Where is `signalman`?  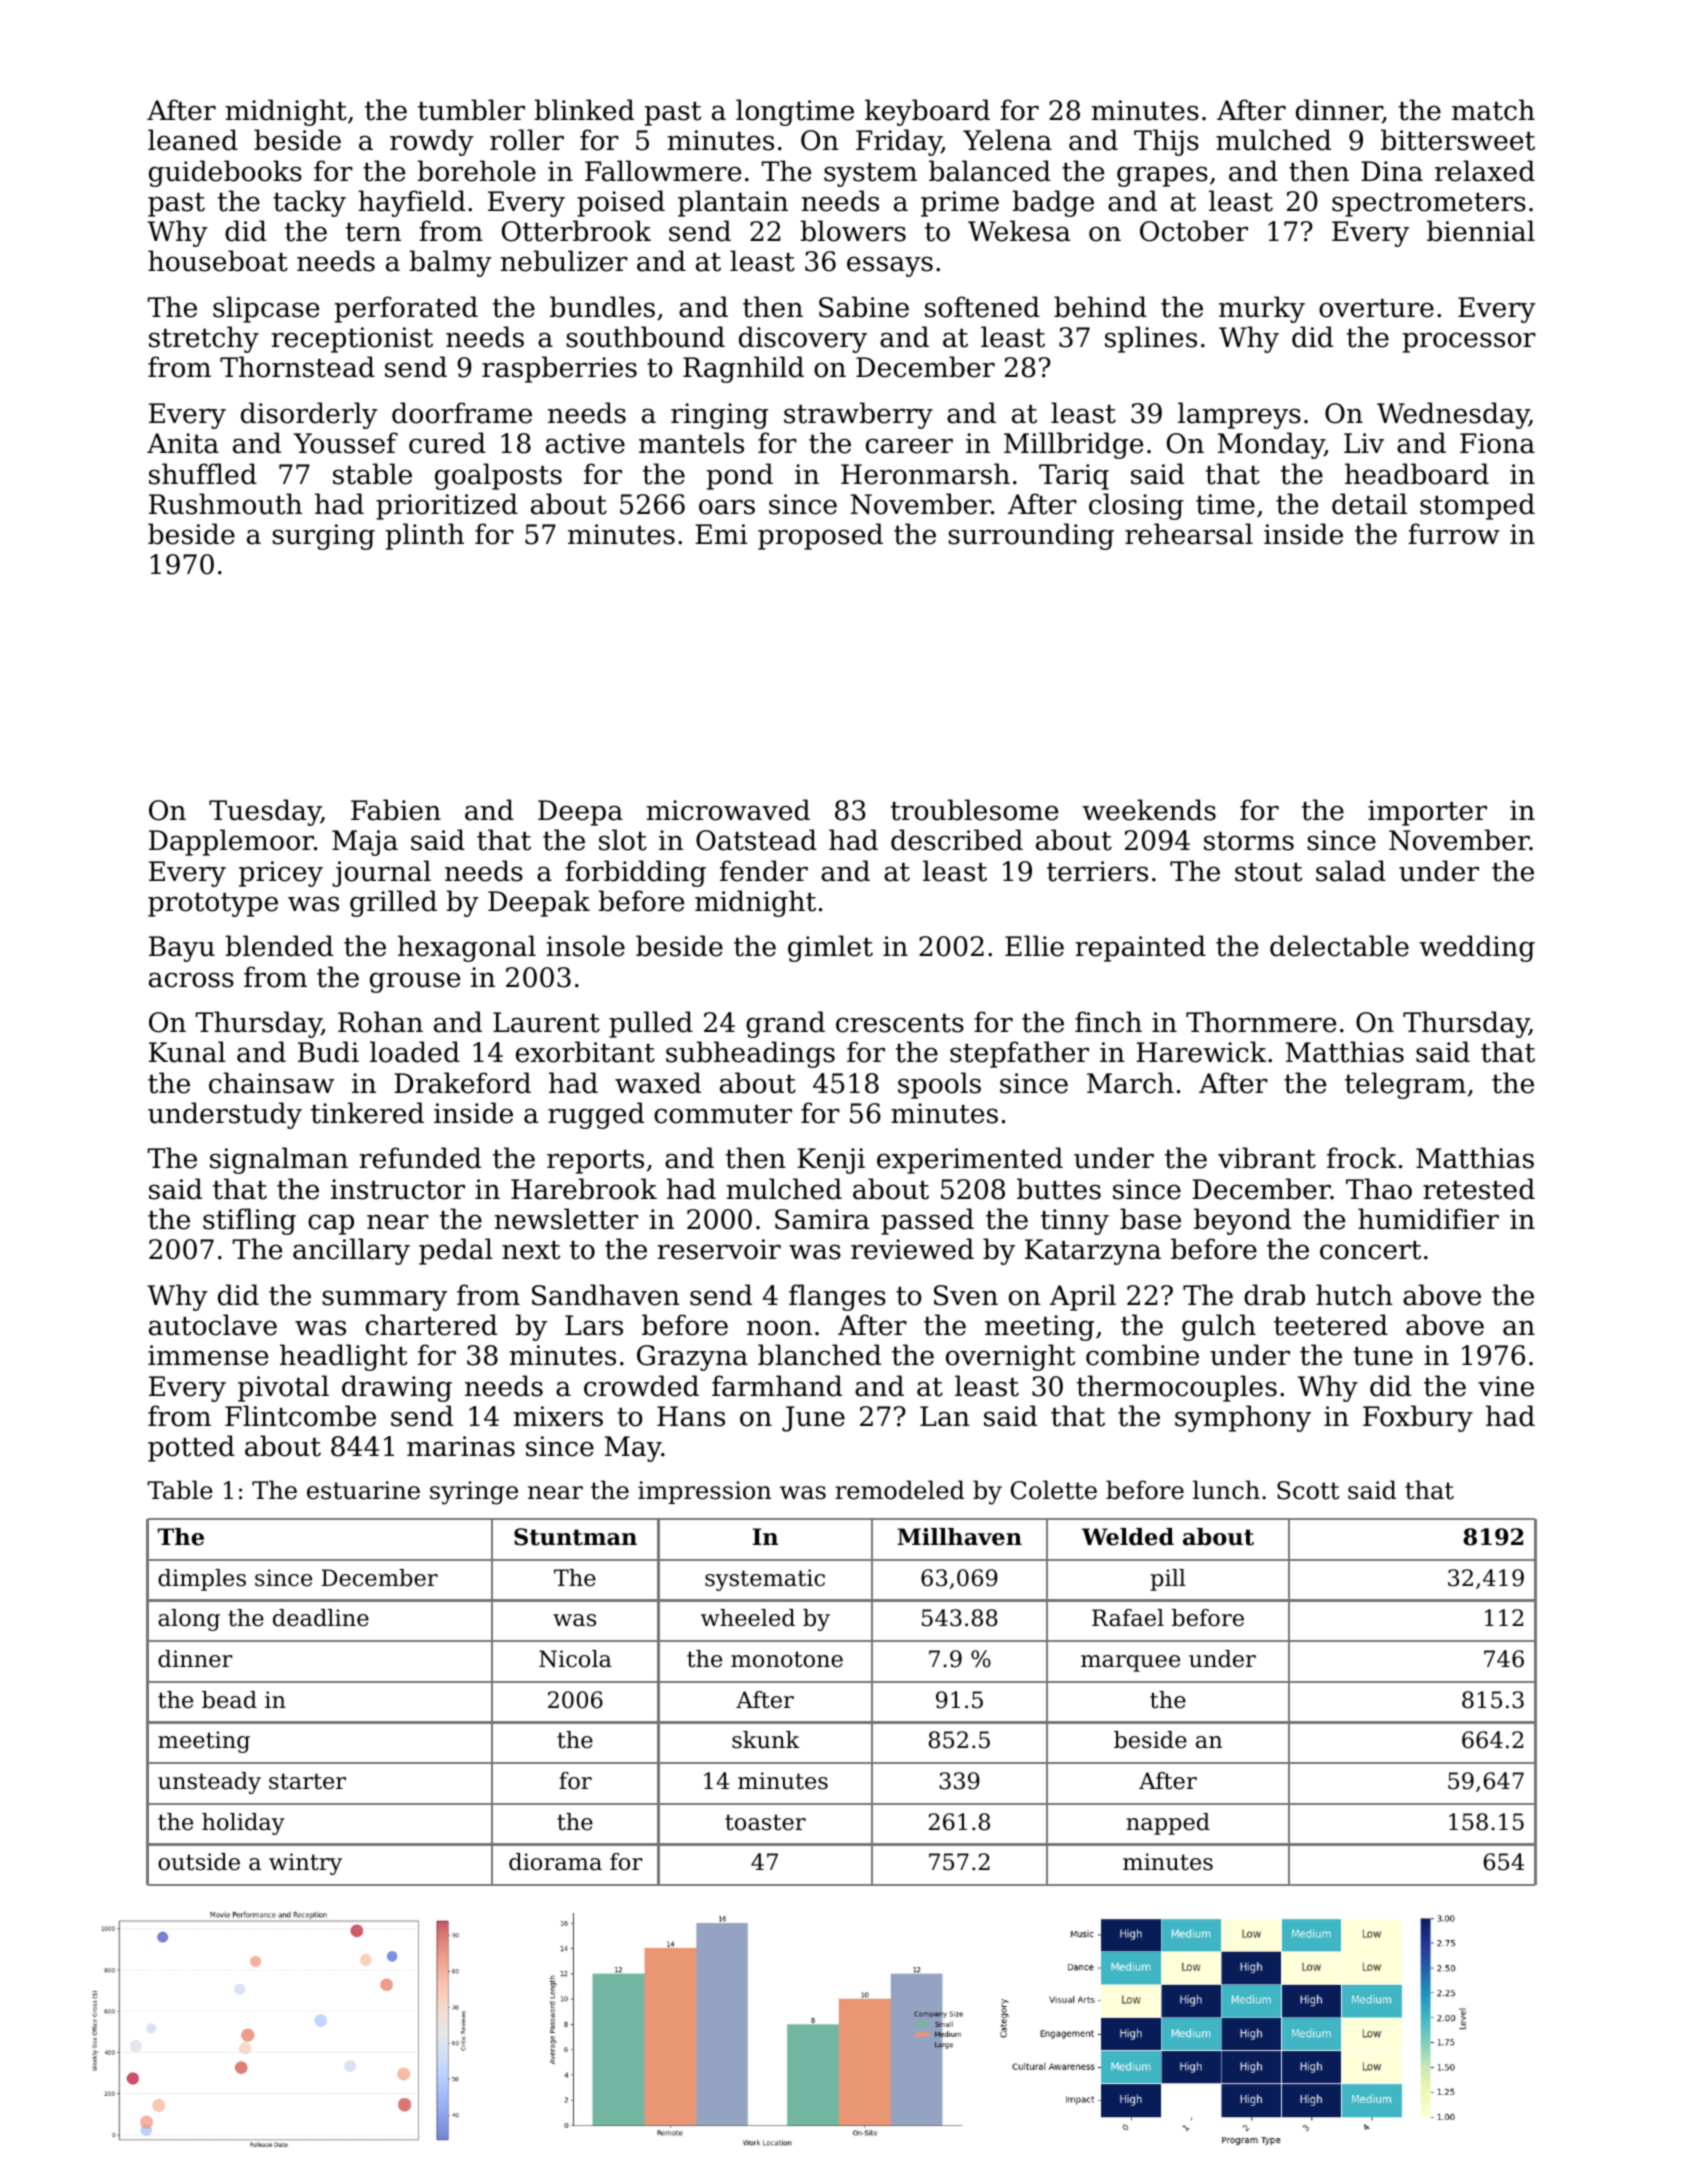
signalman is located at coordinates (279, 1160).
